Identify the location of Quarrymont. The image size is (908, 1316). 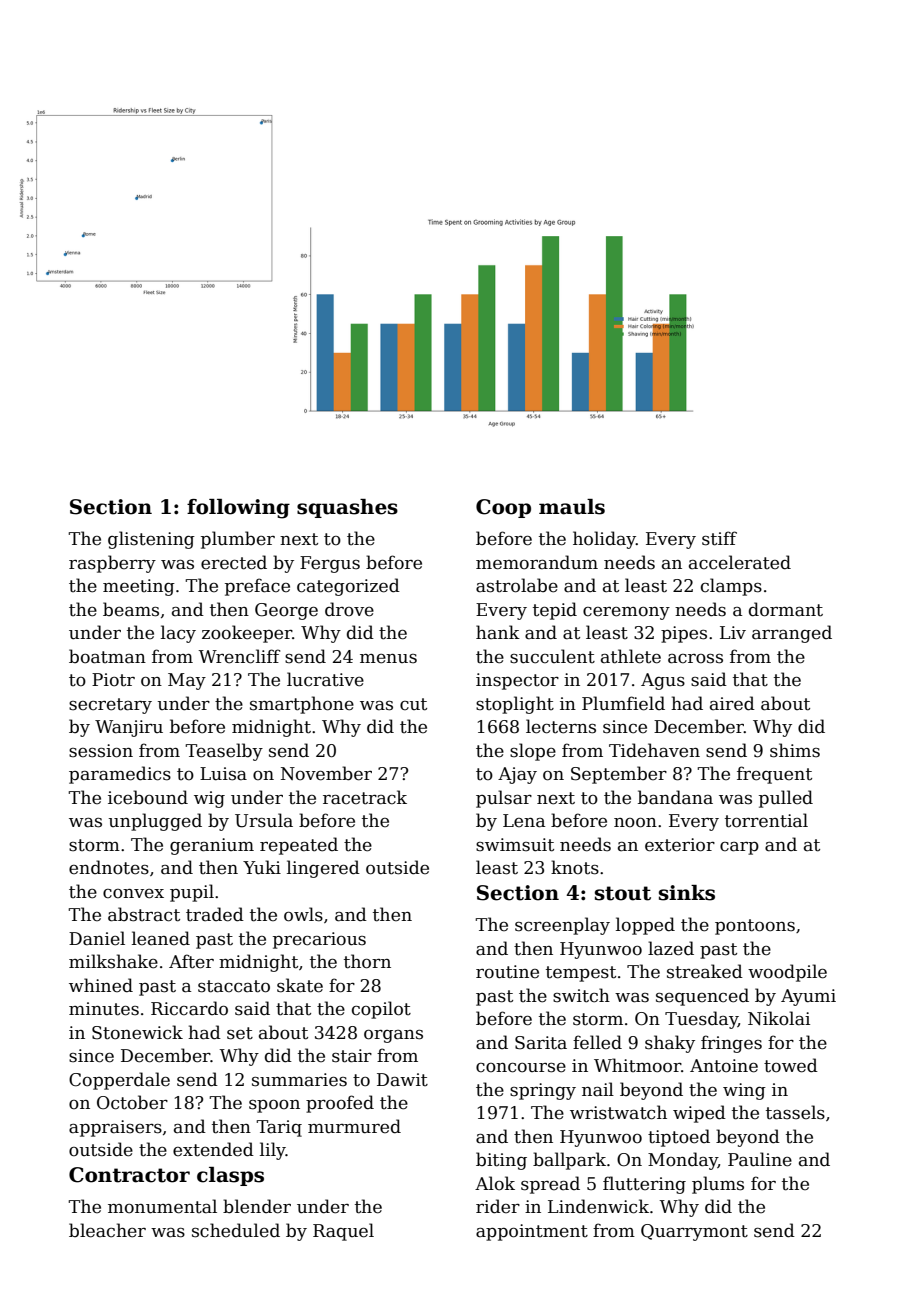
(694, 1232).
